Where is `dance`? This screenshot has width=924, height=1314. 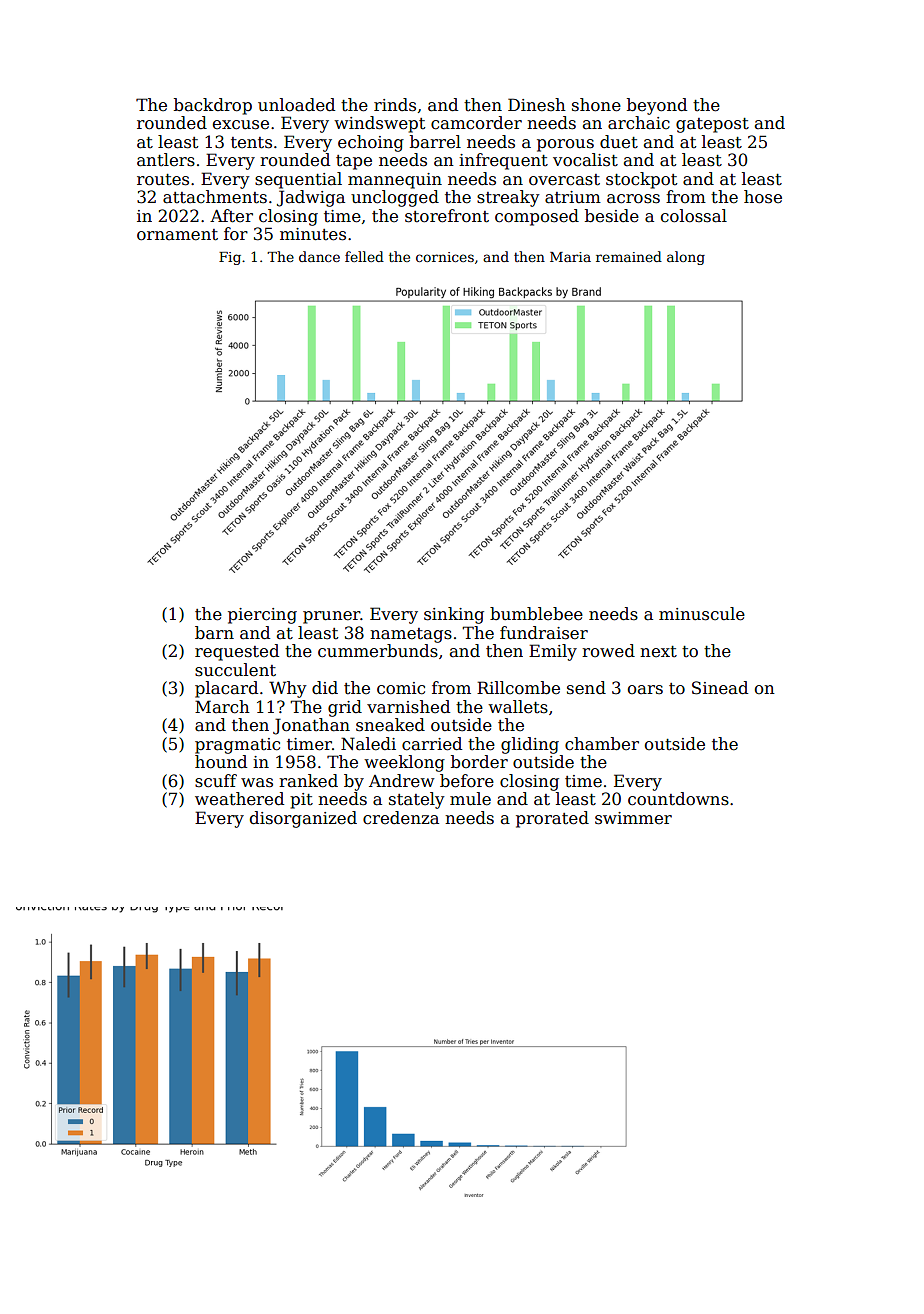 dance is located at coordinates (319, 256).
